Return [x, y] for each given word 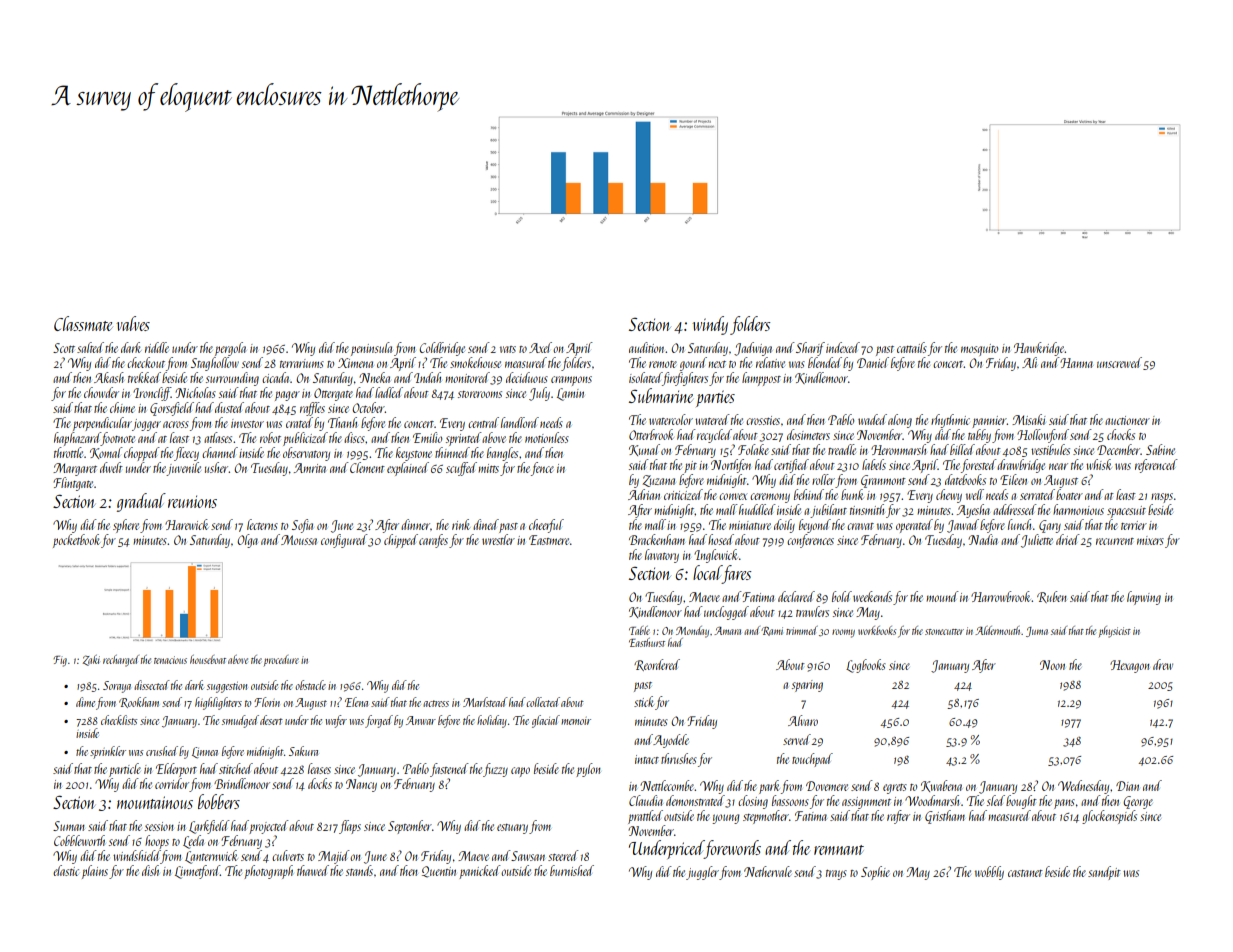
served [797, 739]
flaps [350, 827]
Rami [772, 631]
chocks [1121, 434]
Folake [753, 449]
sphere [126, 526]
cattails [912, 347]
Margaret [75, 469]
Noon [1052, 665]
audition [647, 347]
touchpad [812, 760]
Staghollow [215, 364]
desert [271, 720]
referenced [1156, 466]
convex [733, 496]
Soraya [117, 687]
